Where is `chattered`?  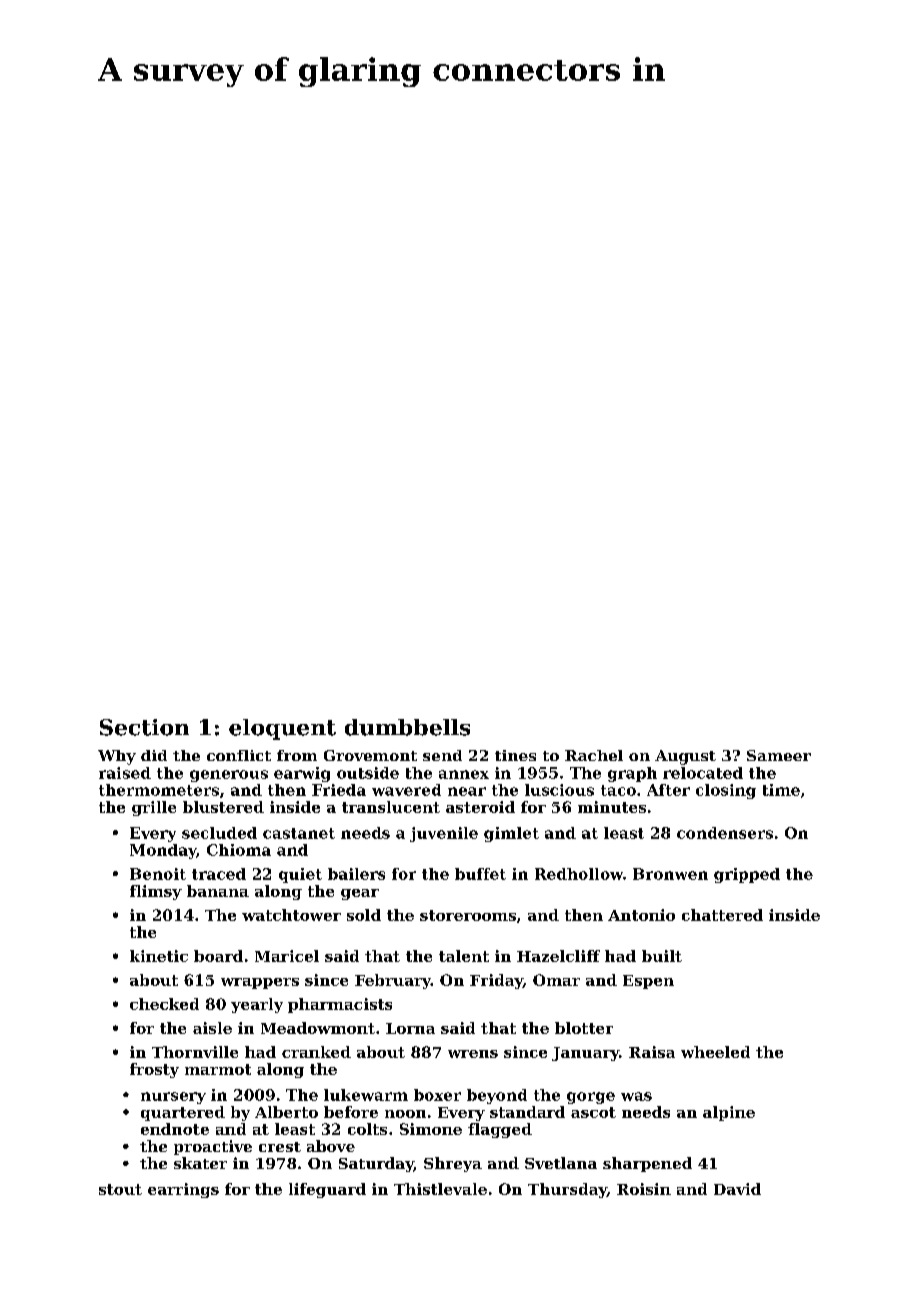 chattered is located at coordinates (722, 915).
